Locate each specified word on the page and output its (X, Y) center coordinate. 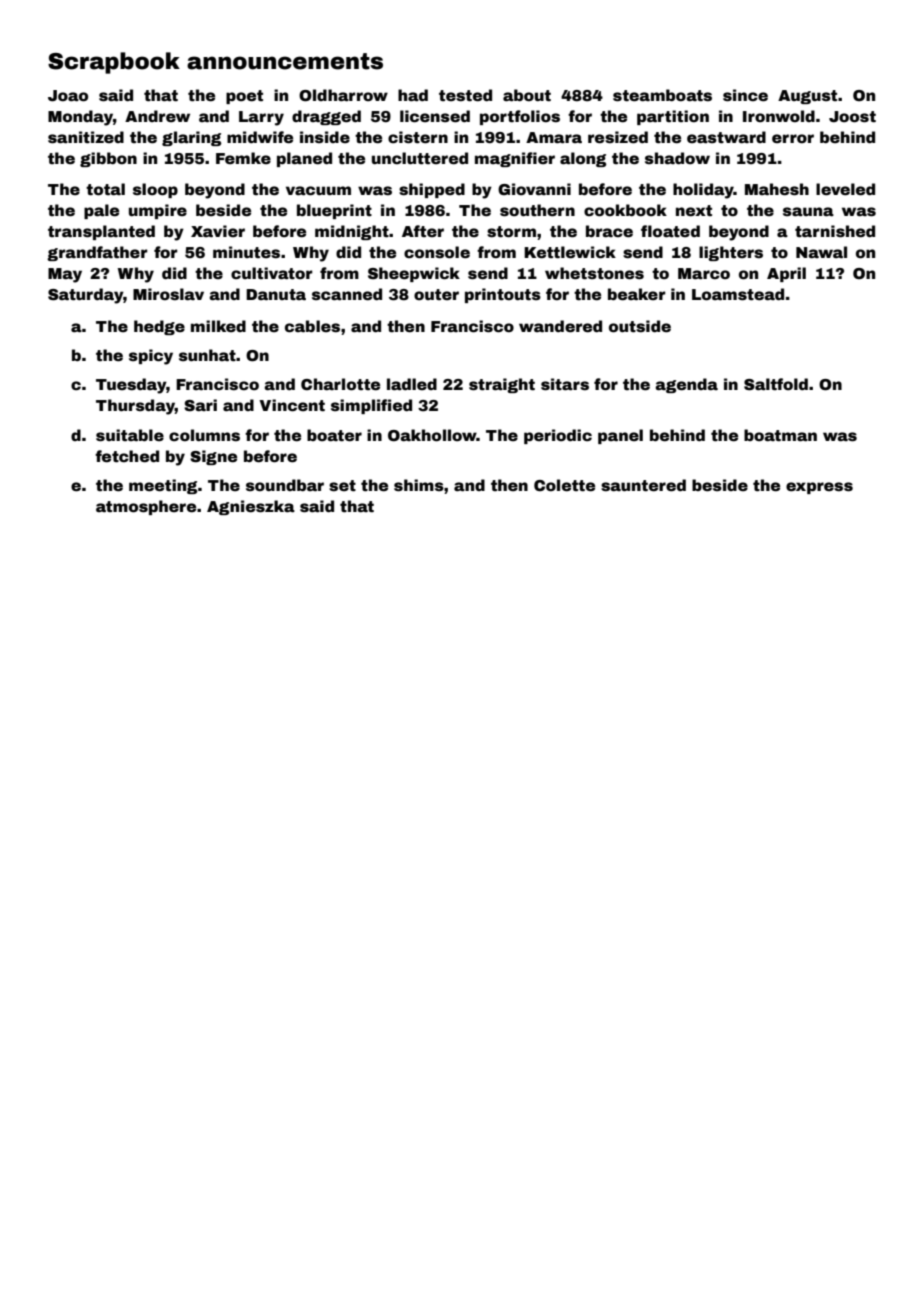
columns (204, 435)
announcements (285, 61)
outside (640, 326)
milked (218, 326)
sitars (565, 384)
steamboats (662, 95)
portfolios (520, 117)
